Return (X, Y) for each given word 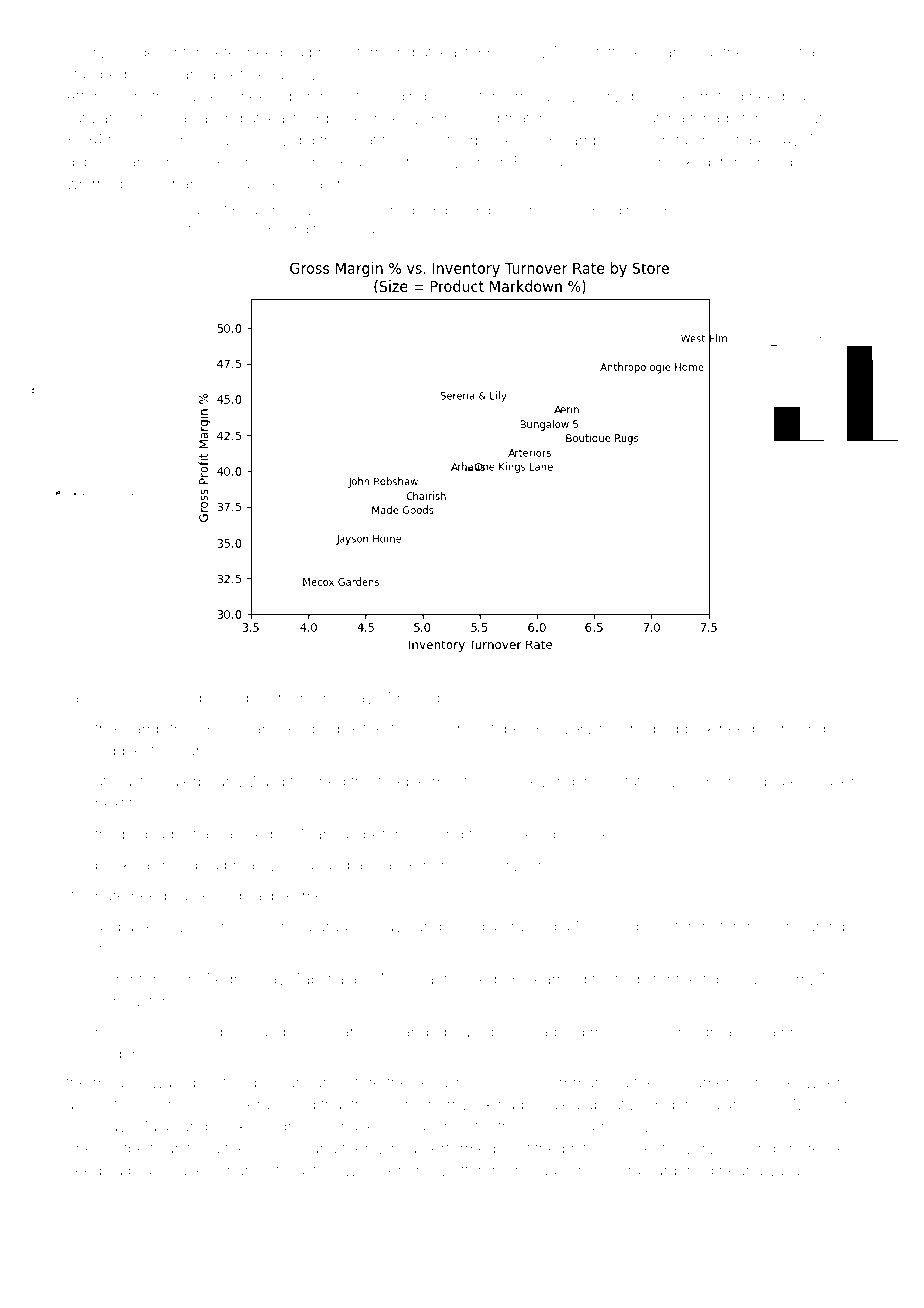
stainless (207, 229)
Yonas (562, 211)
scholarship (810, 928)
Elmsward (241, 728)
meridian (651, 52)
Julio (426, 729)
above (88, 1105)
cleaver (829, 781)
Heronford (130, 978)
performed (459, 1149)
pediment (304, 897)
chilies (519, 52)
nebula (355, 229)
